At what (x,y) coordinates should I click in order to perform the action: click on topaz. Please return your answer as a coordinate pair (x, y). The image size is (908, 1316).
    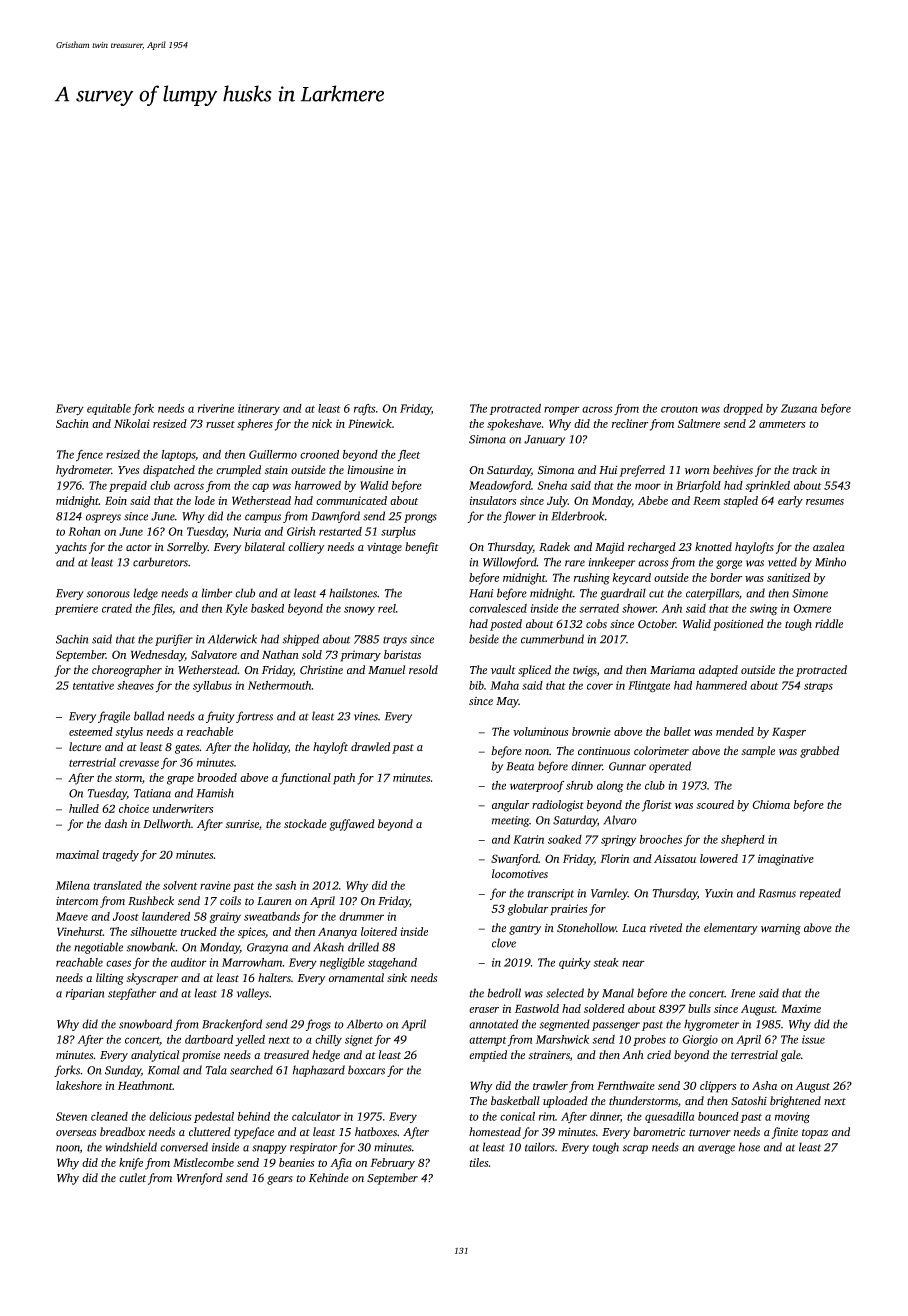
    Looking at the image, I should click on (815, 1134).
